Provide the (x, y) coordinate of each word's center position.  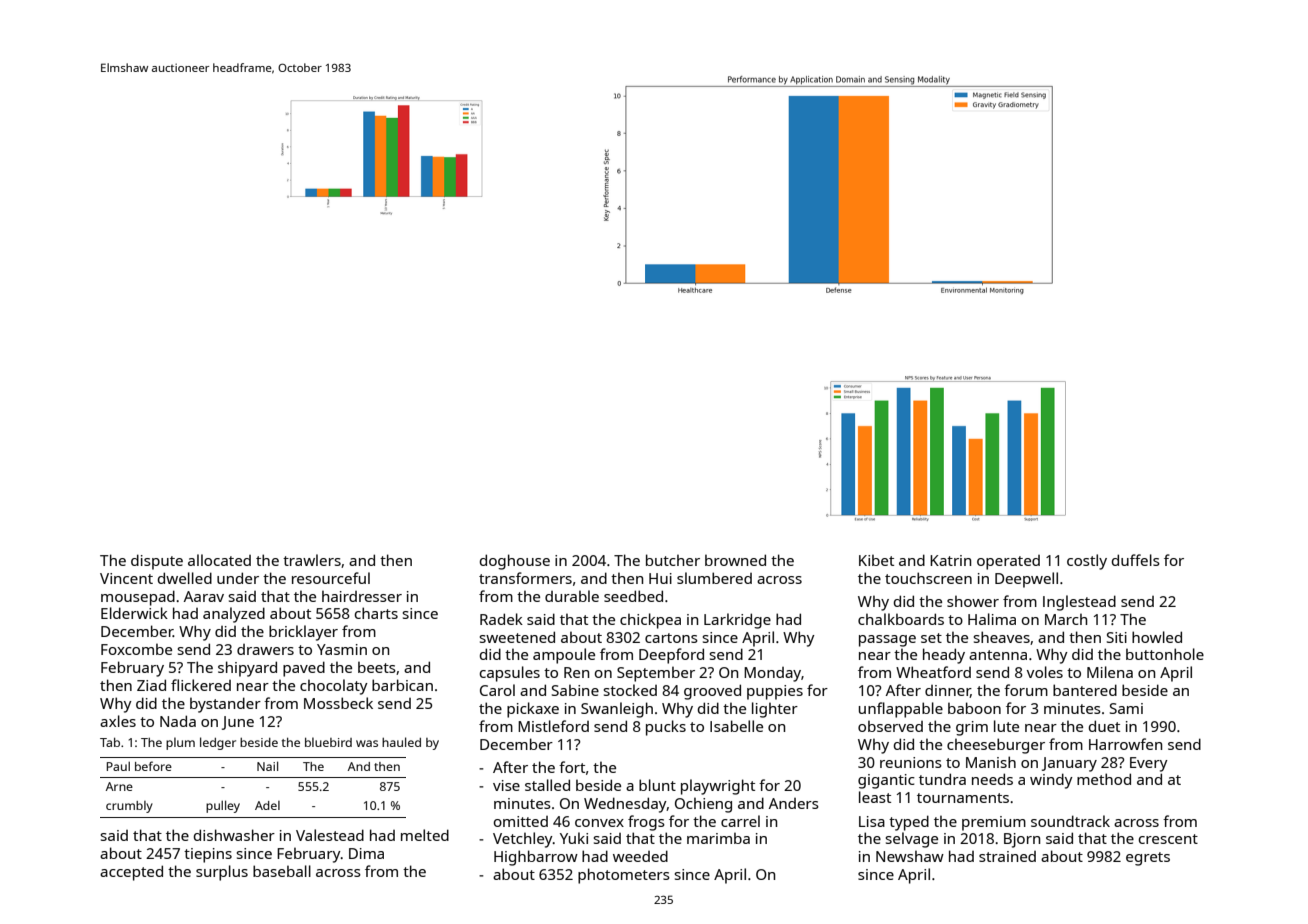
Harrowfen (1125, 744)
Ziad (151, 685)
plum (180, 743)
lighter (775, 710)
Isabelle (736, 726)
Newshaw (910, 856)
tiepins (208, 855)
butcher (673, 560)
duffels (1136, 560)
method (1104, 779)
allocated (219, 560)
